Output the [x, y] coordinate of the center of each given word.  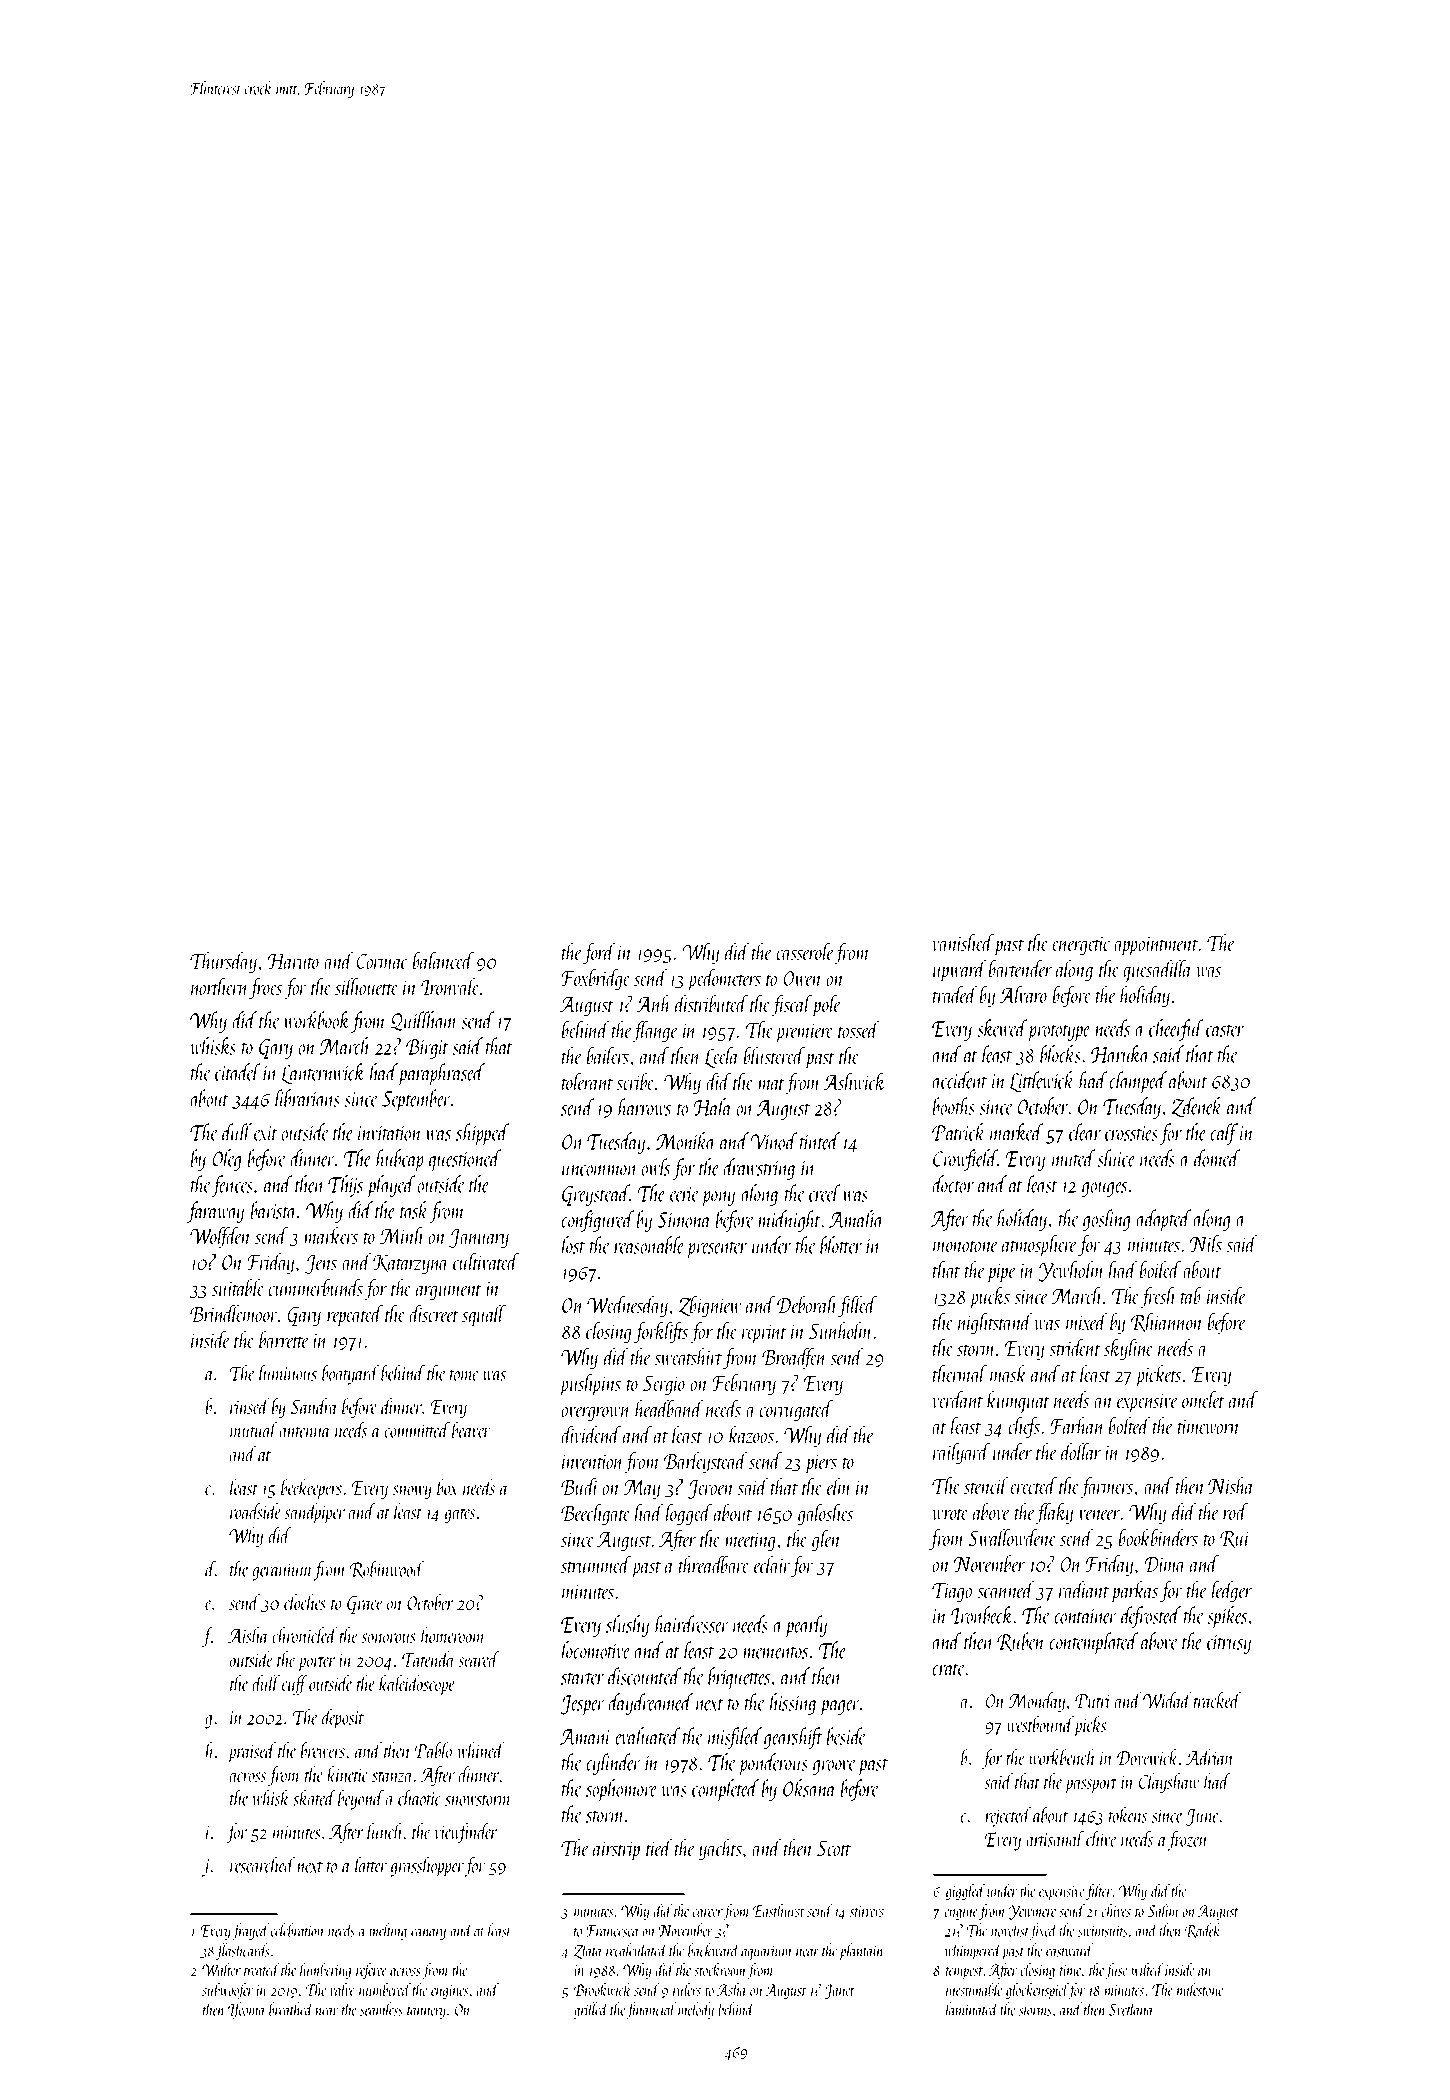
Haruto [293, 961]
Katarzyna [411, 1265]
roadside [255, 1511]
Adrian [1210, 1757]
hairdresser [692, 1624]
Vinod [774, 1141]
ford [599, 954]
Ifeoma [246, 2010]
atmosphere [1039, 1246]
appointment [1156, 946]
